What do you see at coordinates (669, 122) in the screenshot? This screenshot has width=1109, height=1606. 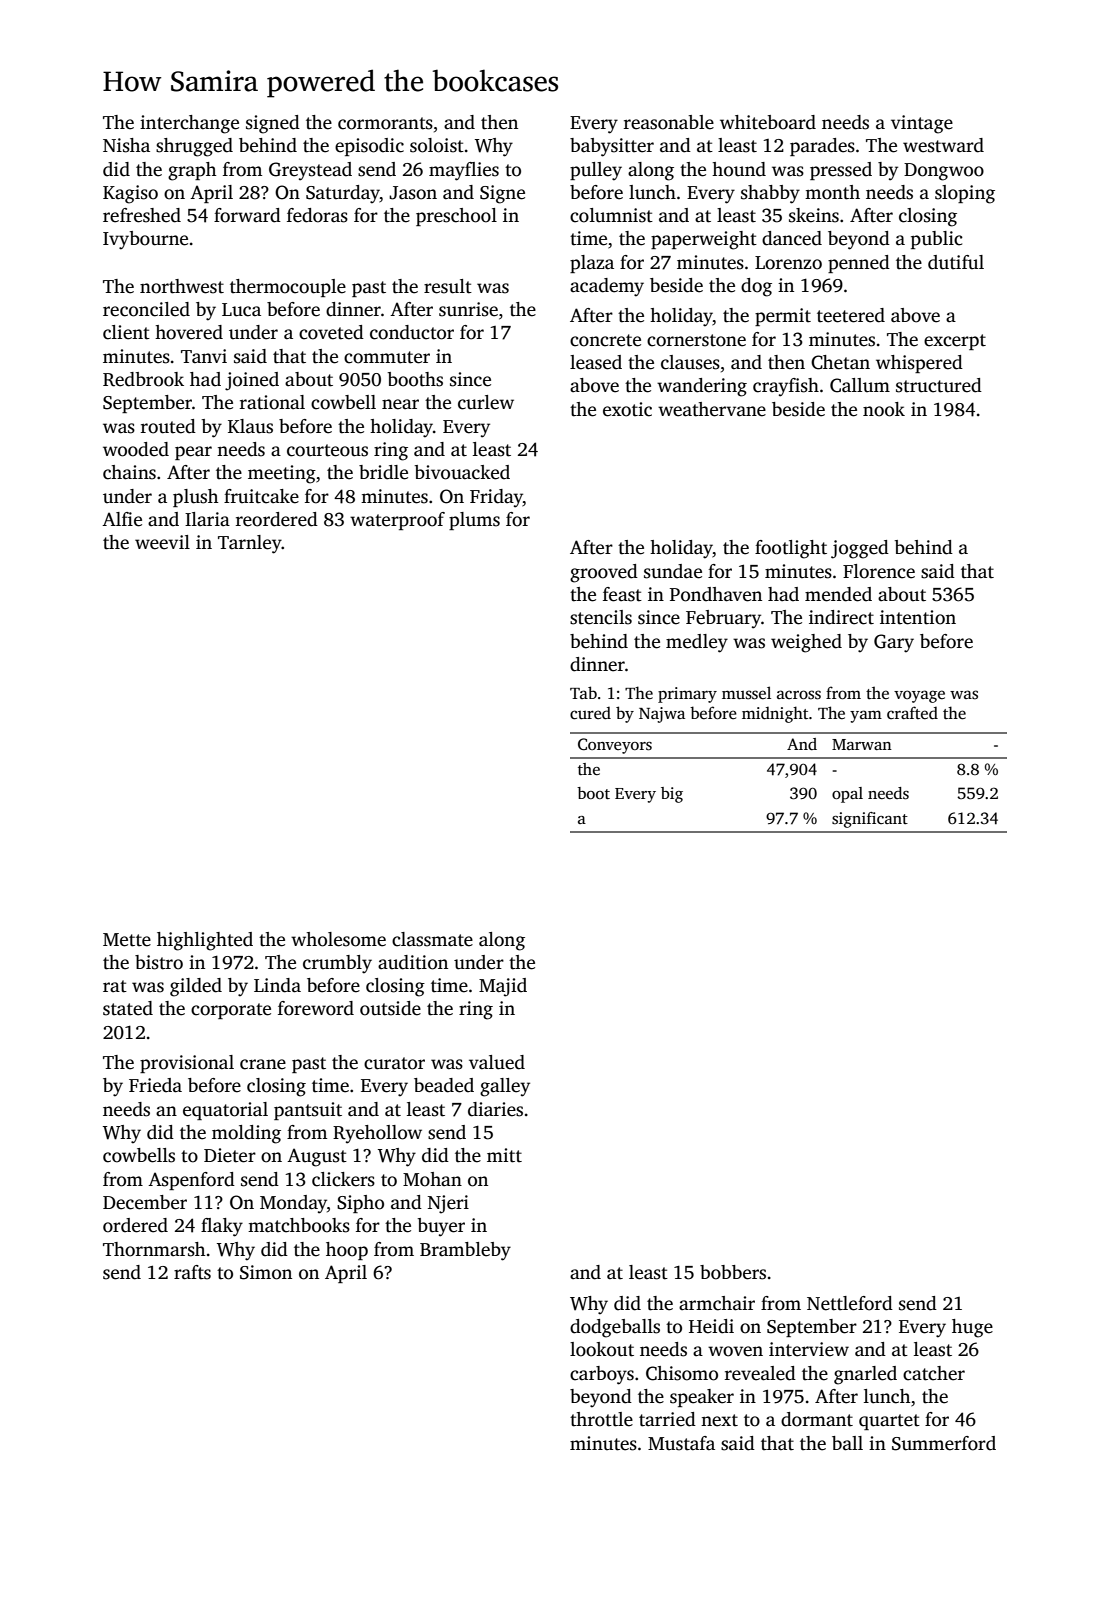 I see `reasonable` at bounding box center [669, 122].
